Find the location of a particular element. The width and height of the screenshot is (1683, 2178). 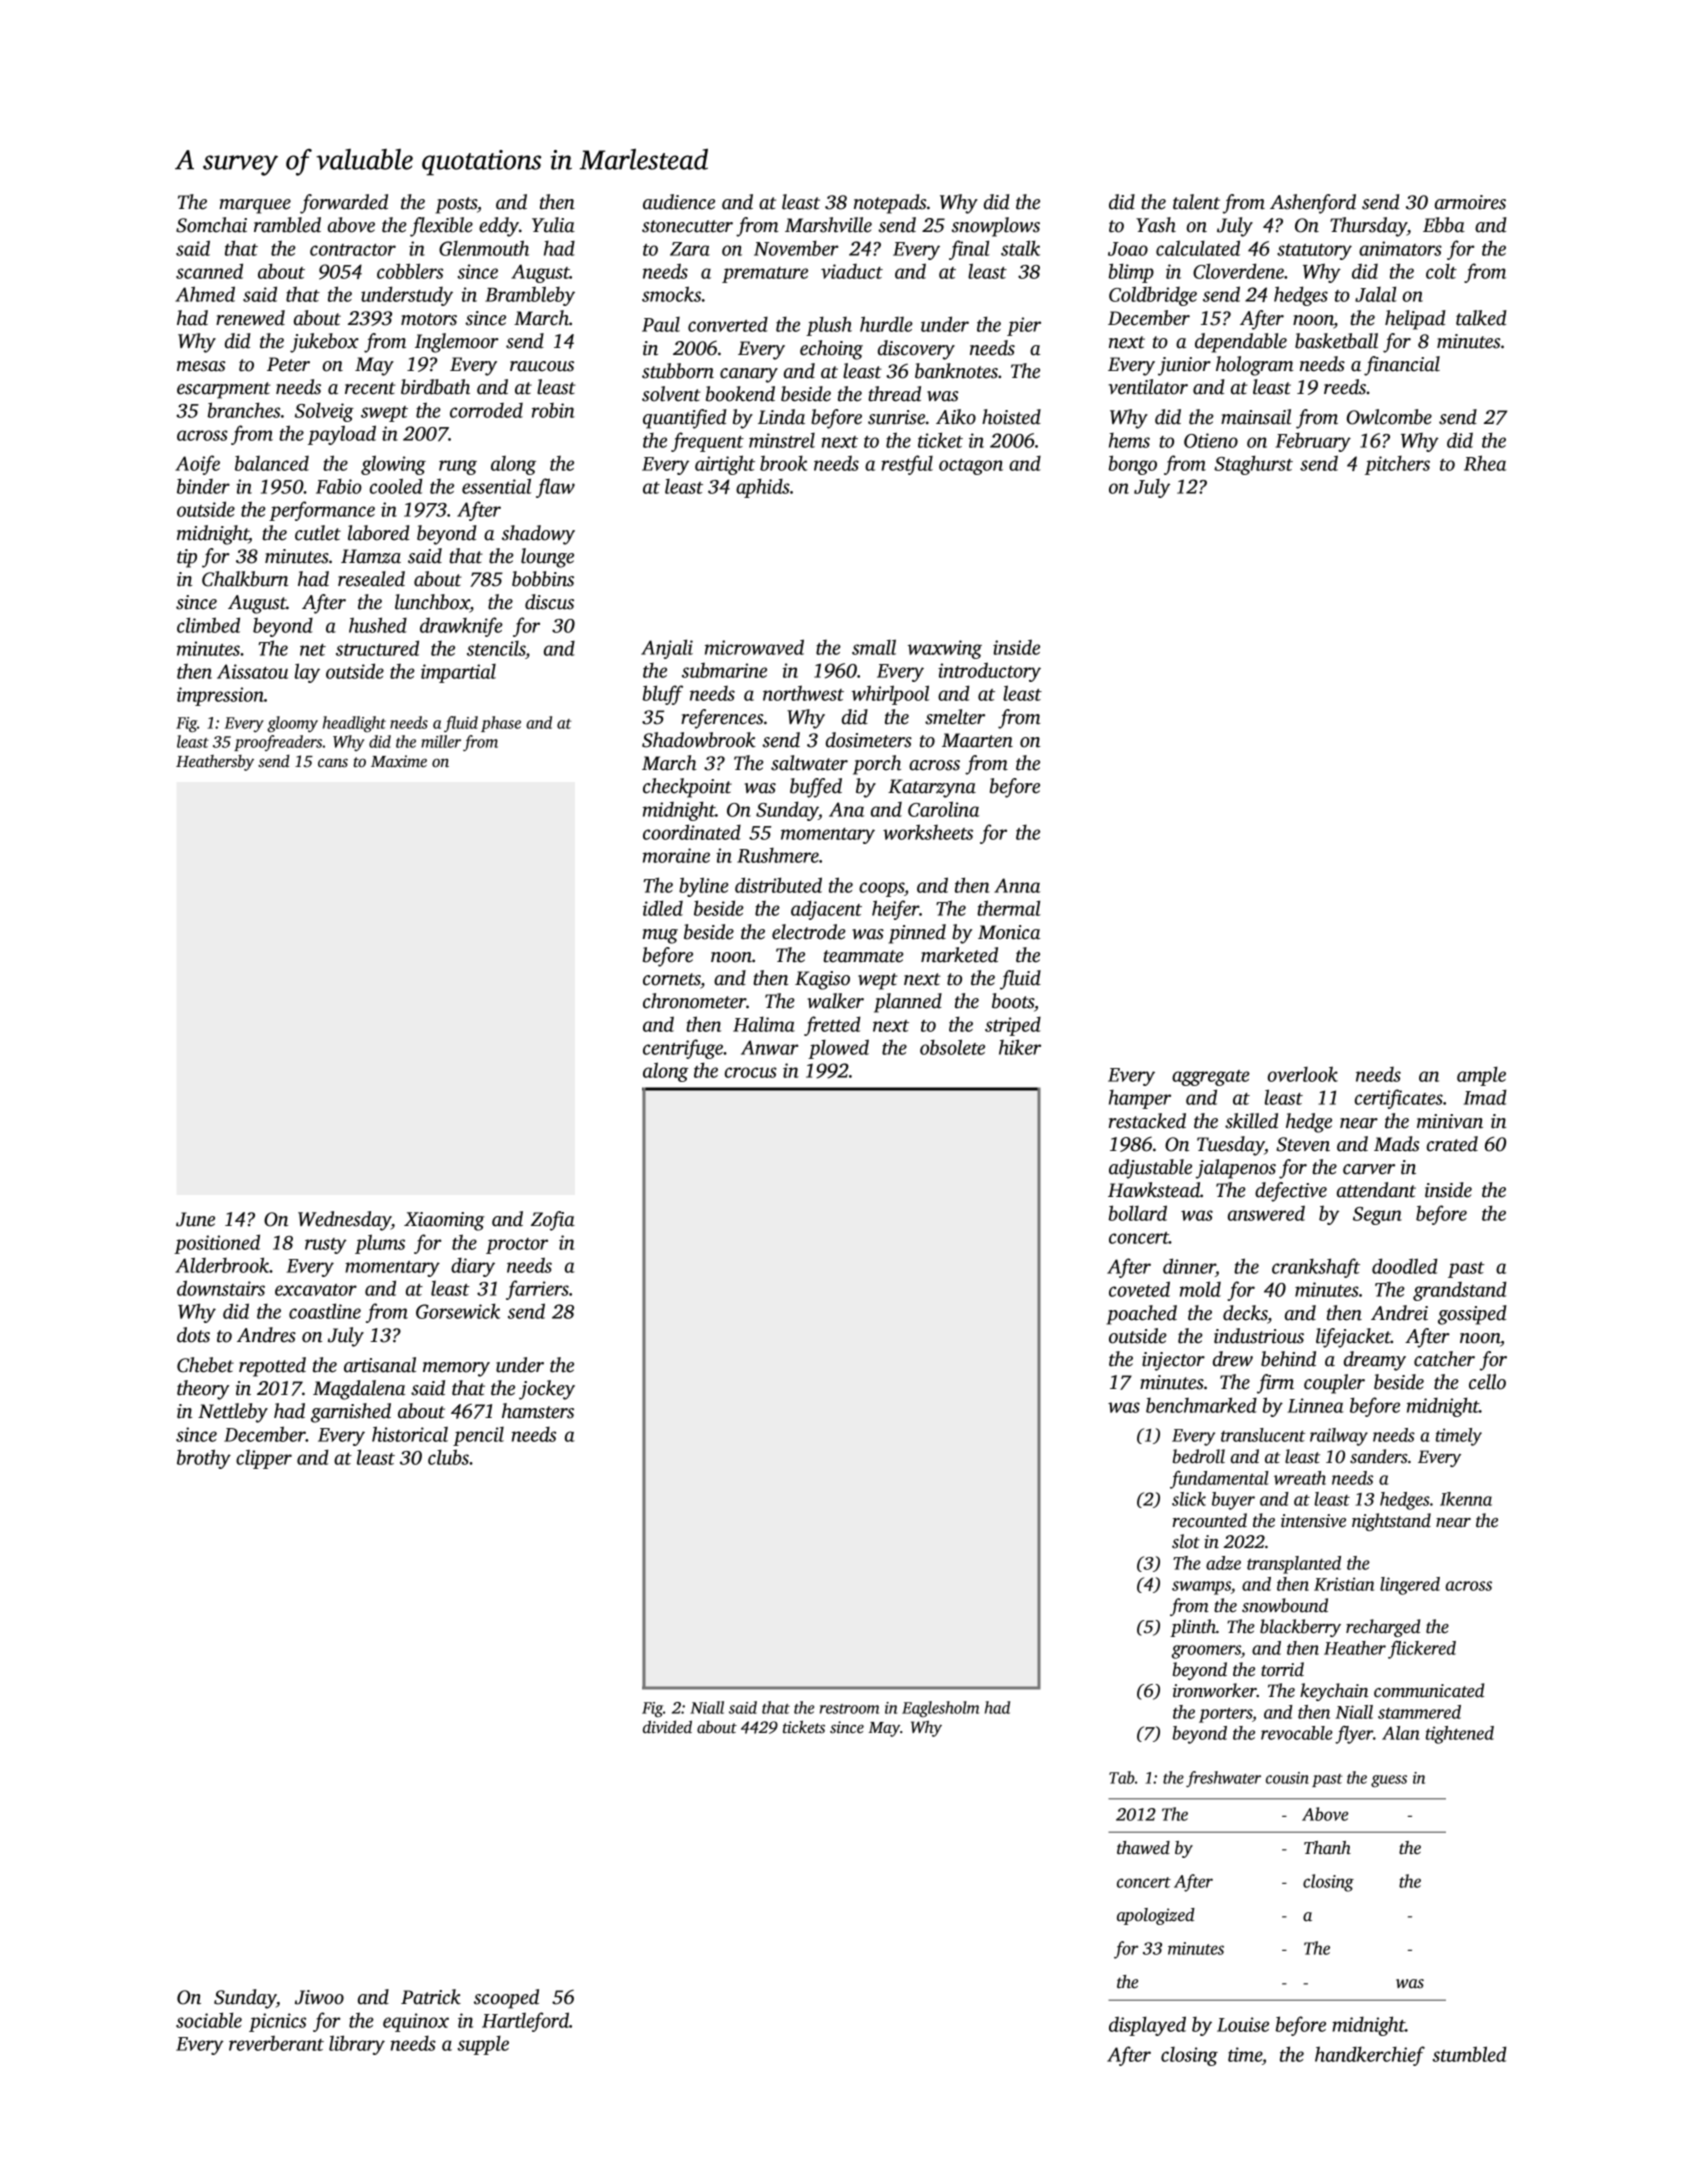

Ikenna is located at coordinates (1466, 1499).
